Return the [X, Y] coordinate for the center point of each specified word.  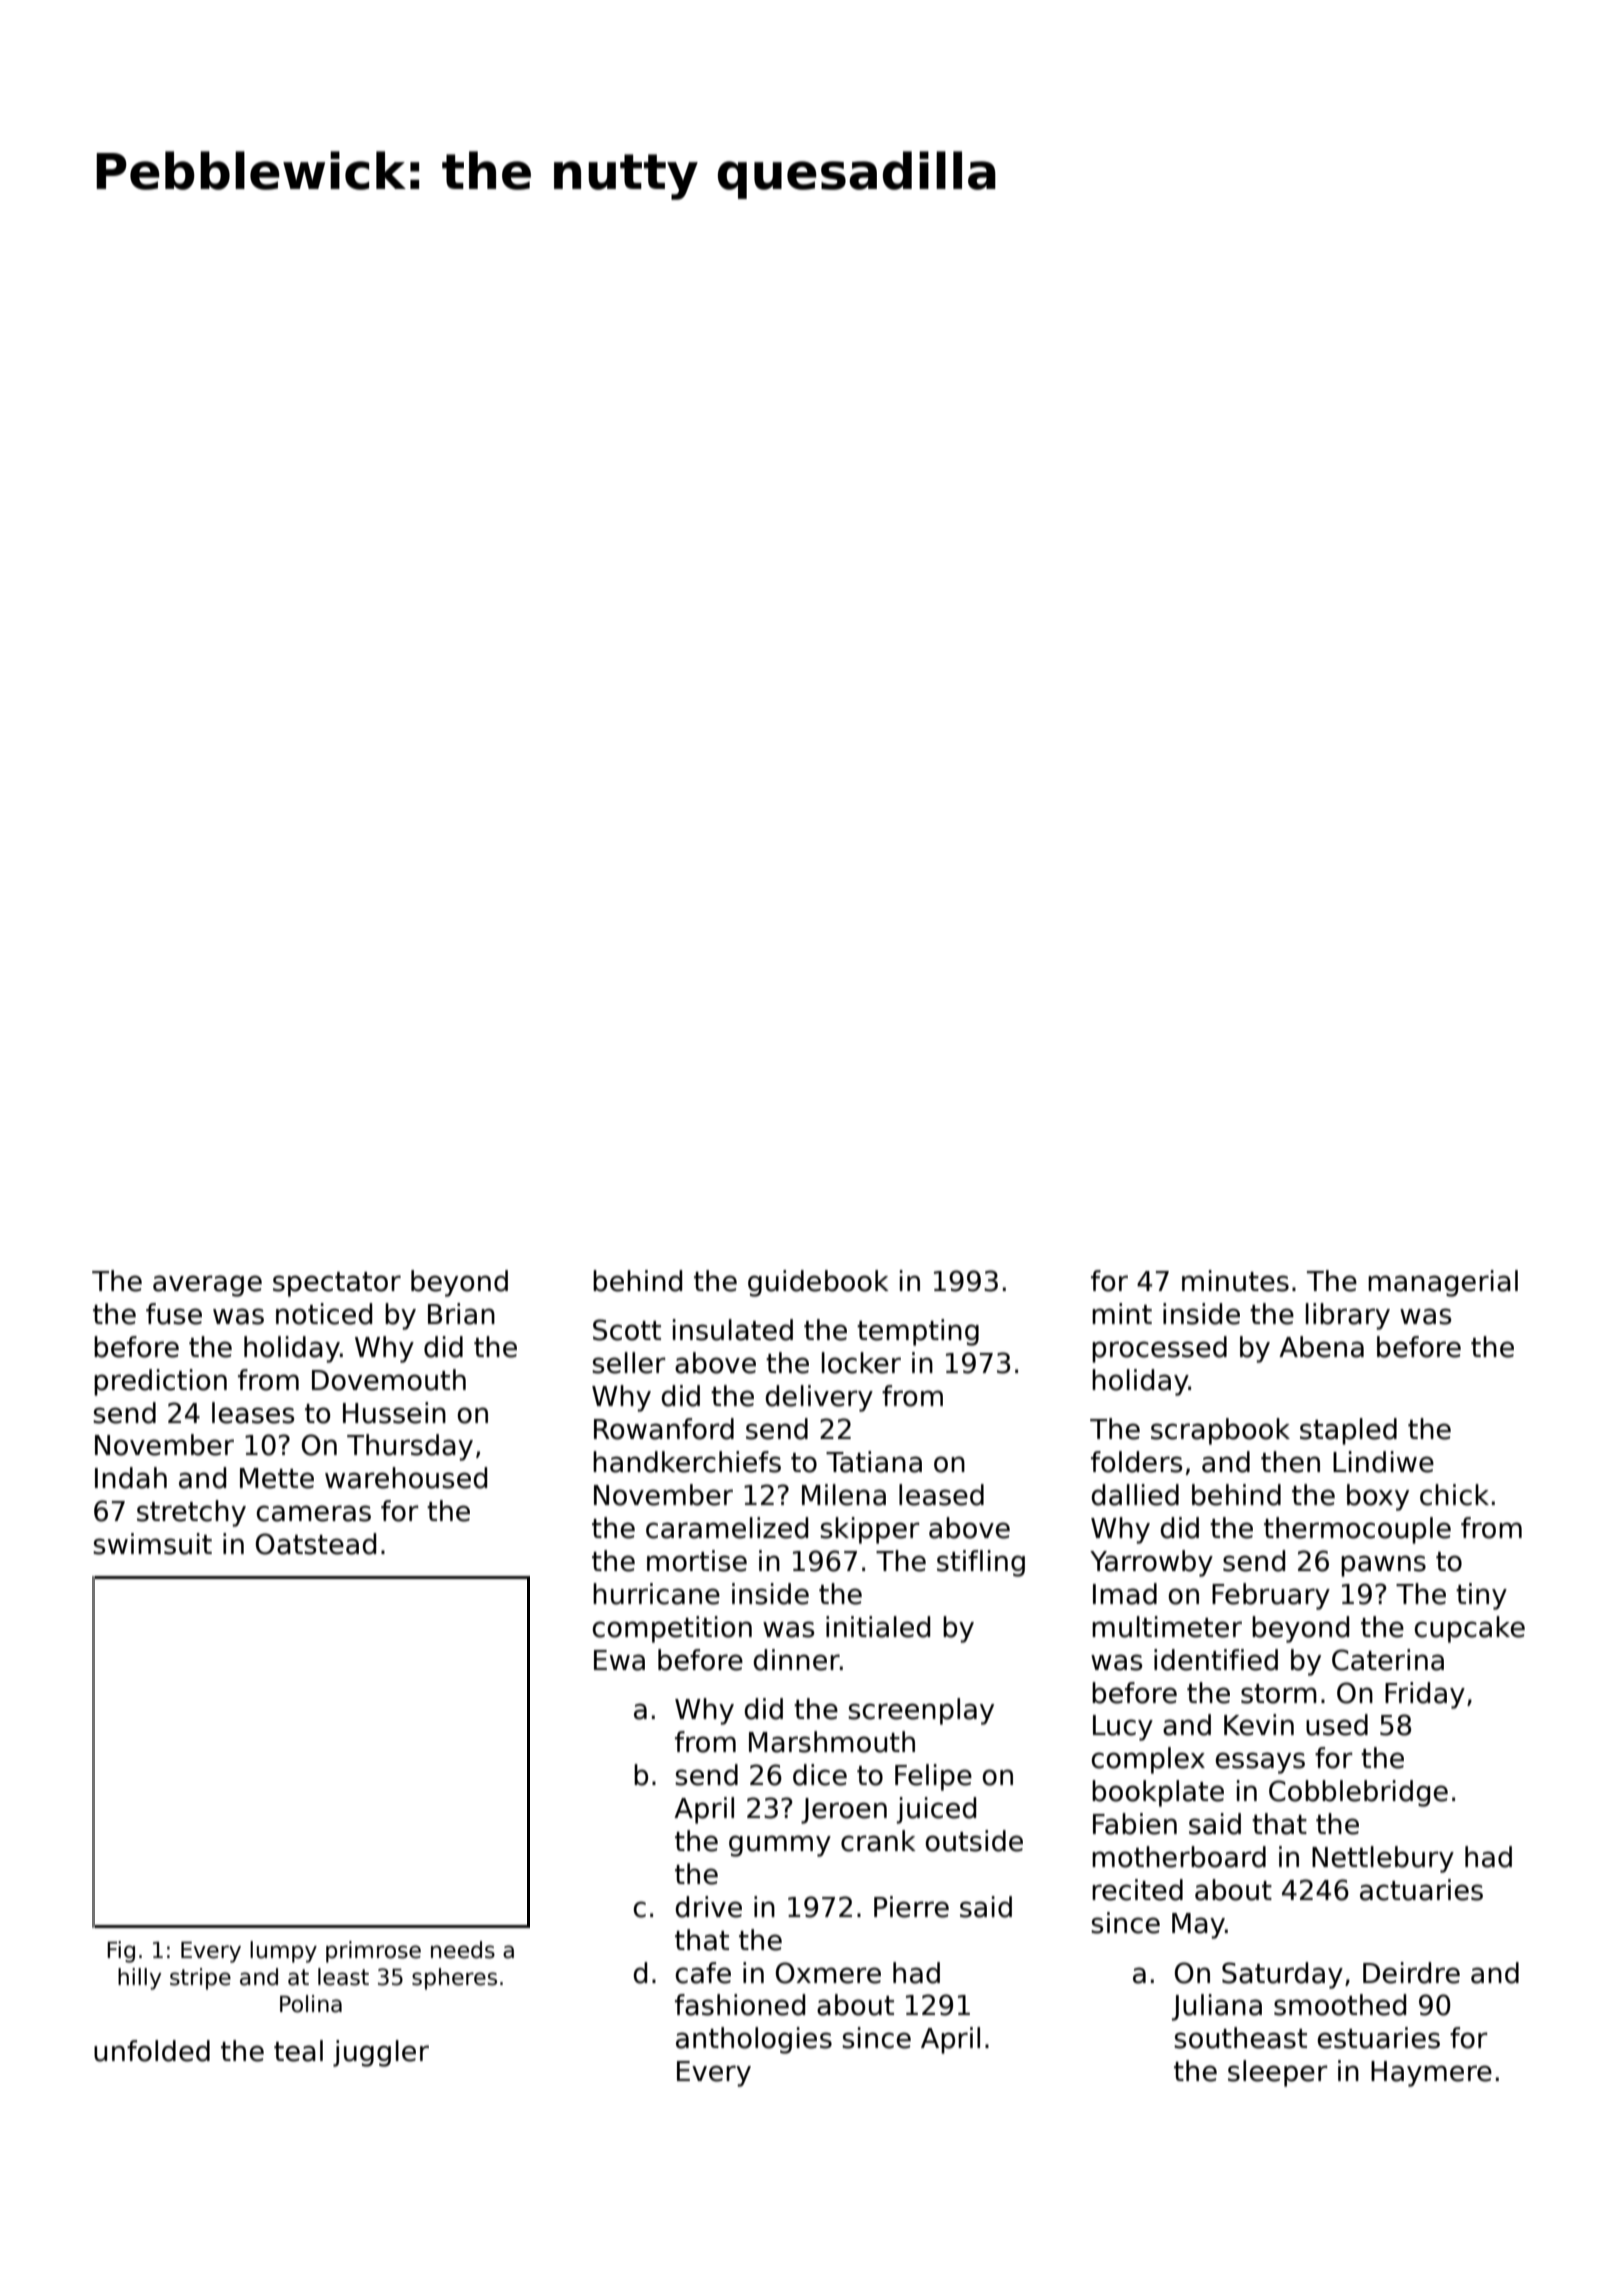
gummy [780, 1846]
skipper [870, 1530]
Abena [1321, 1347]
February [1271, 1596]
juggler [381, 2053]
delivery [819, 1398]
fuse [174, 1314]
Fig [121, 1952]
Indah [131, 1478]
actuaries [1421, 1890]
